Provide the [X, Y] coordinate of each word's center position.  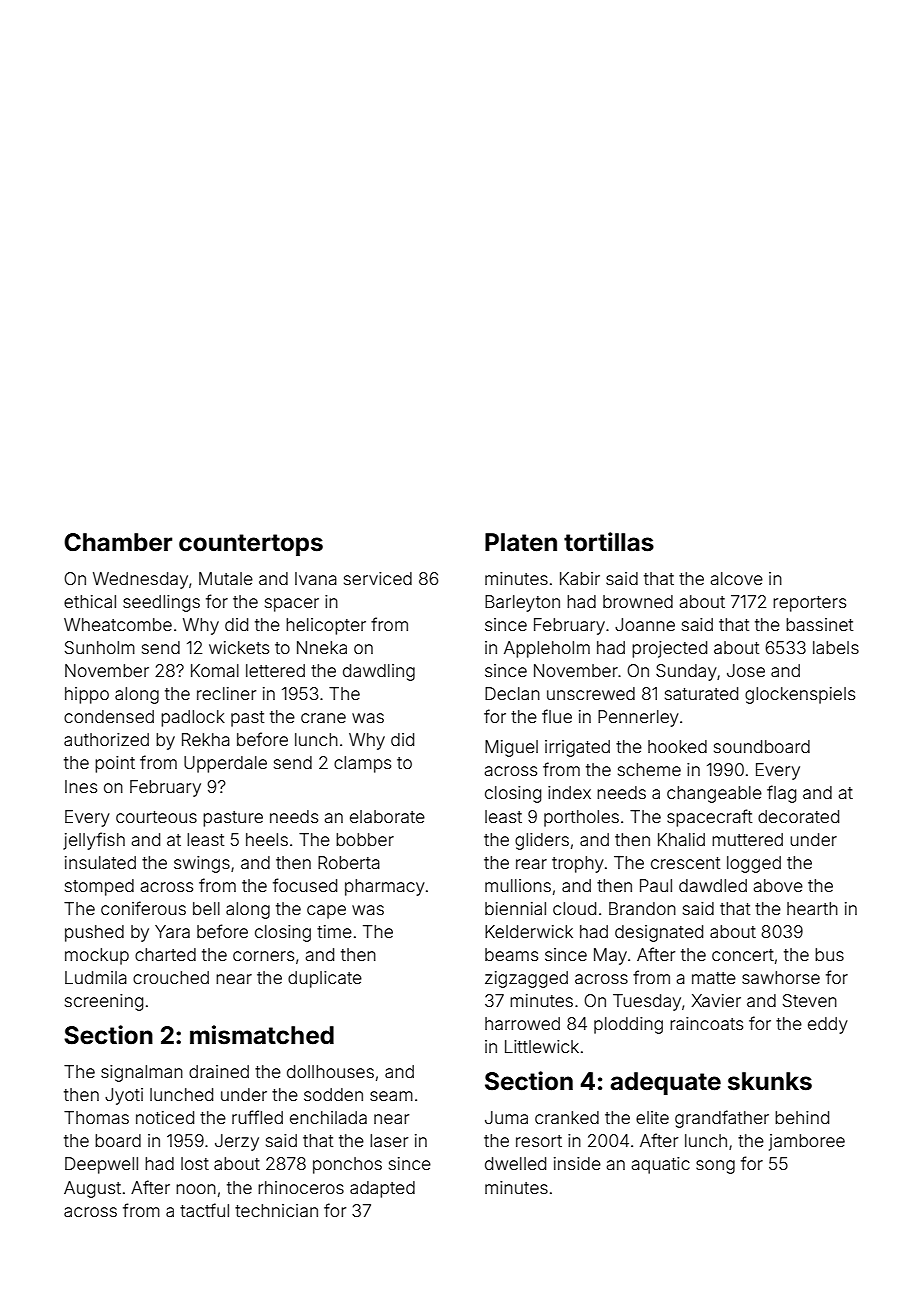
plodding [628, 1025]
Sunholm [100, 647]
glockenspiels [800, 695]
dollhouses [330, 1071]
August [92, 1189]
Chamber [118, 542]
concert [743, 955]
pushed [94, 933]
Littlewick [542, 1046]
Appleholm [547, 649]
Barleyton [522, 603]
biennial [515, 908]
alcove [737, 578]
